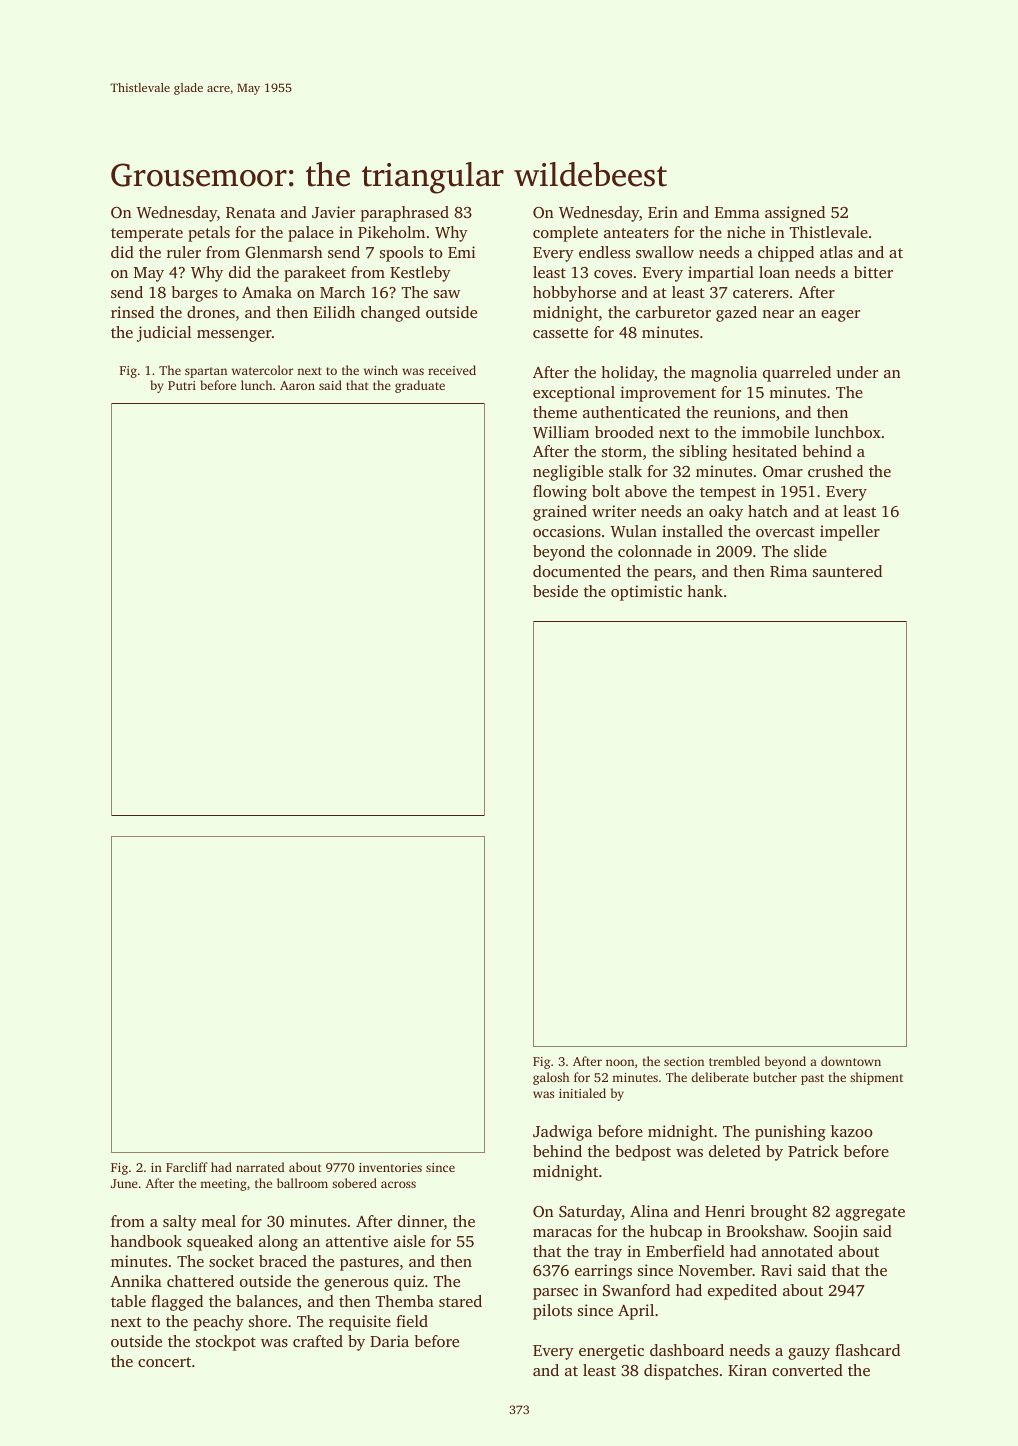  Describe the element at coordinates (182, 385) in the screenshot. I see `Putri` at that location.
